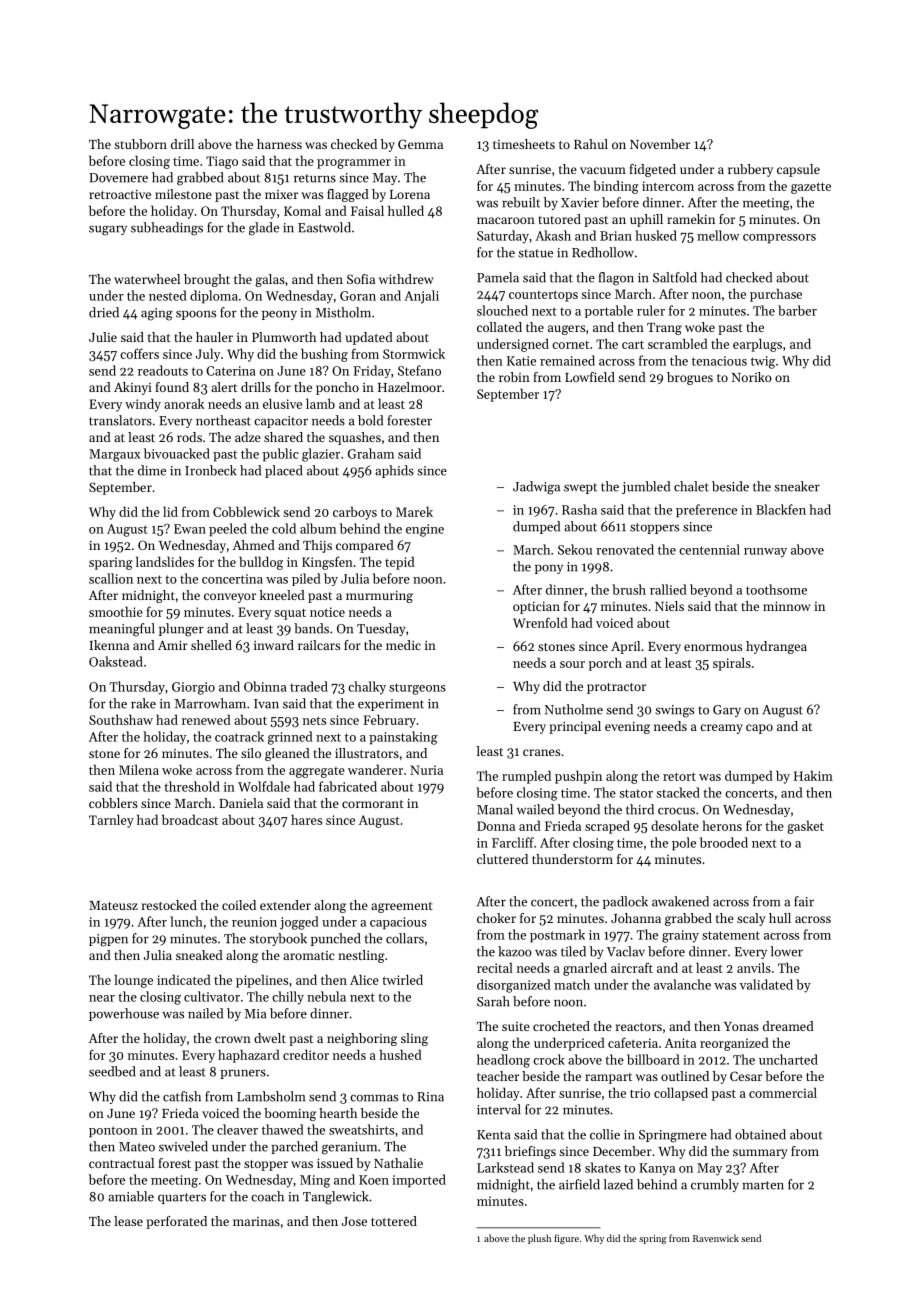 This image has width=924, height=1308. I want to click on Gemma, so click(420, 144).
